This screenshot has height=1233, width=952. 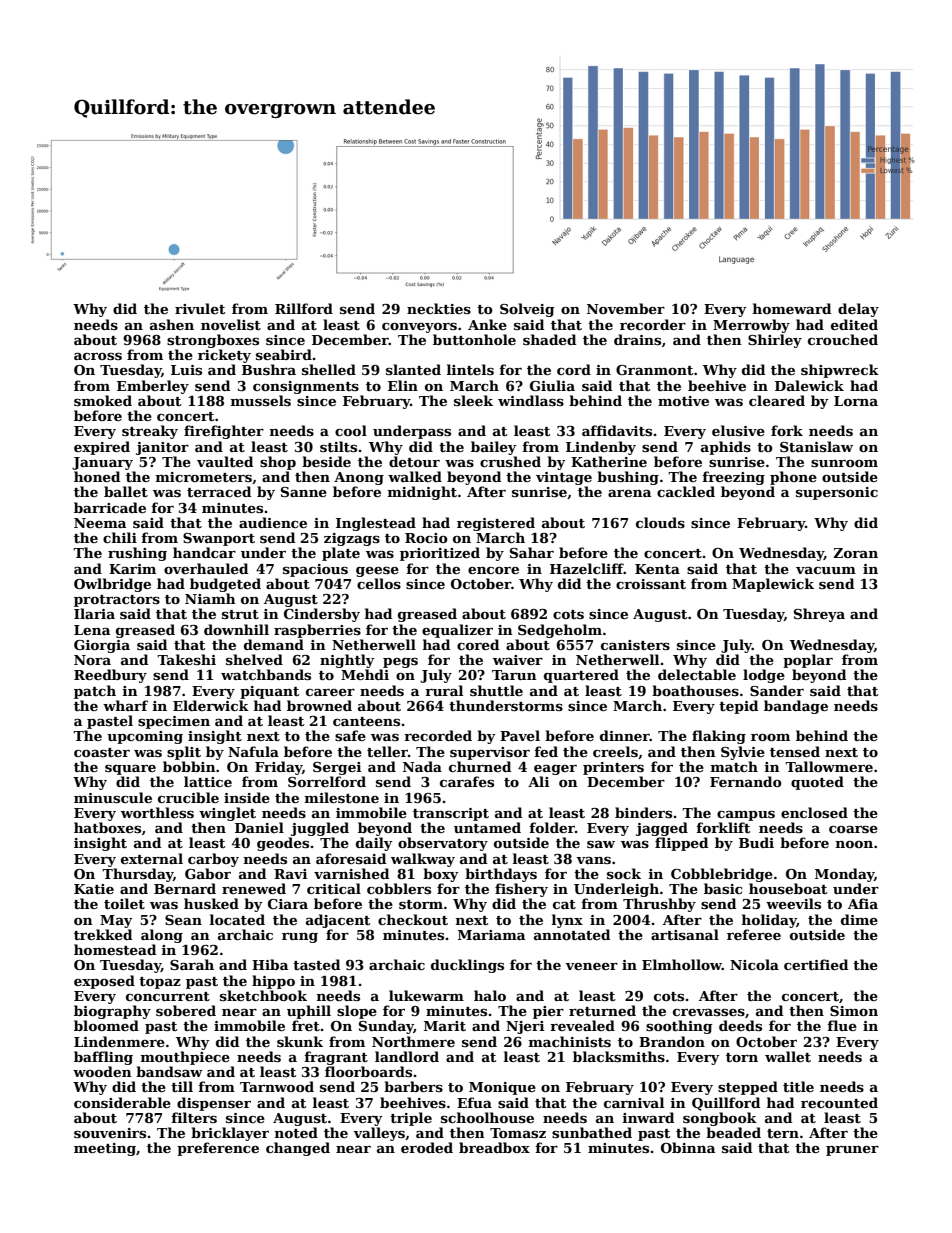 I want to click on Tarun, so click(x=514, y=675).
